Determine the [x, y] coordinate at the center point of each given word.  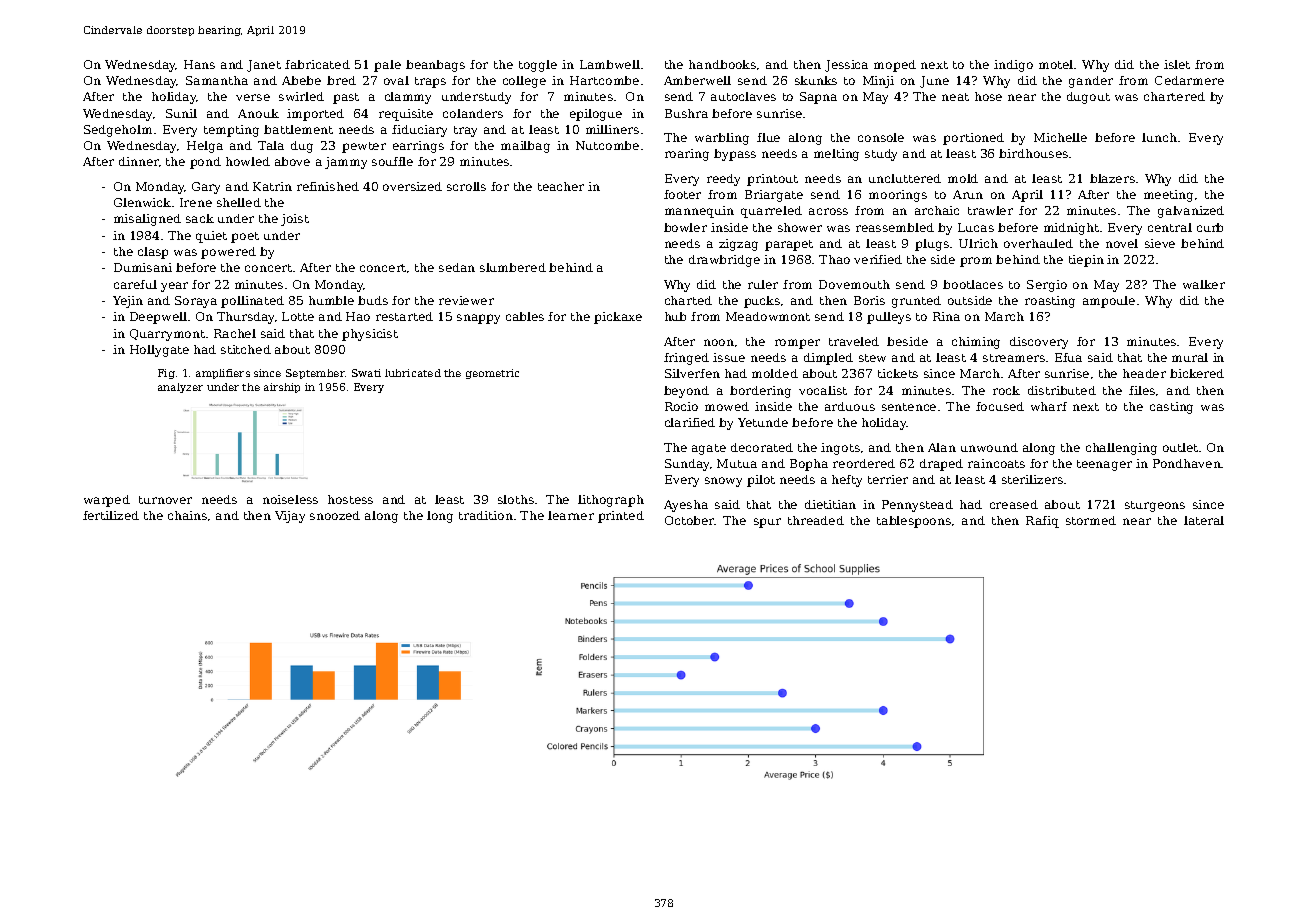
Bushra [686, 113]
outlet [1180, 447]
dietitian [830, 504]
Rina [946, 316]
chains [187, 515]
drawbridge [724, 261]
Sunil [181, 113]
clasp [153, 253]
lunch [1159, 137]
